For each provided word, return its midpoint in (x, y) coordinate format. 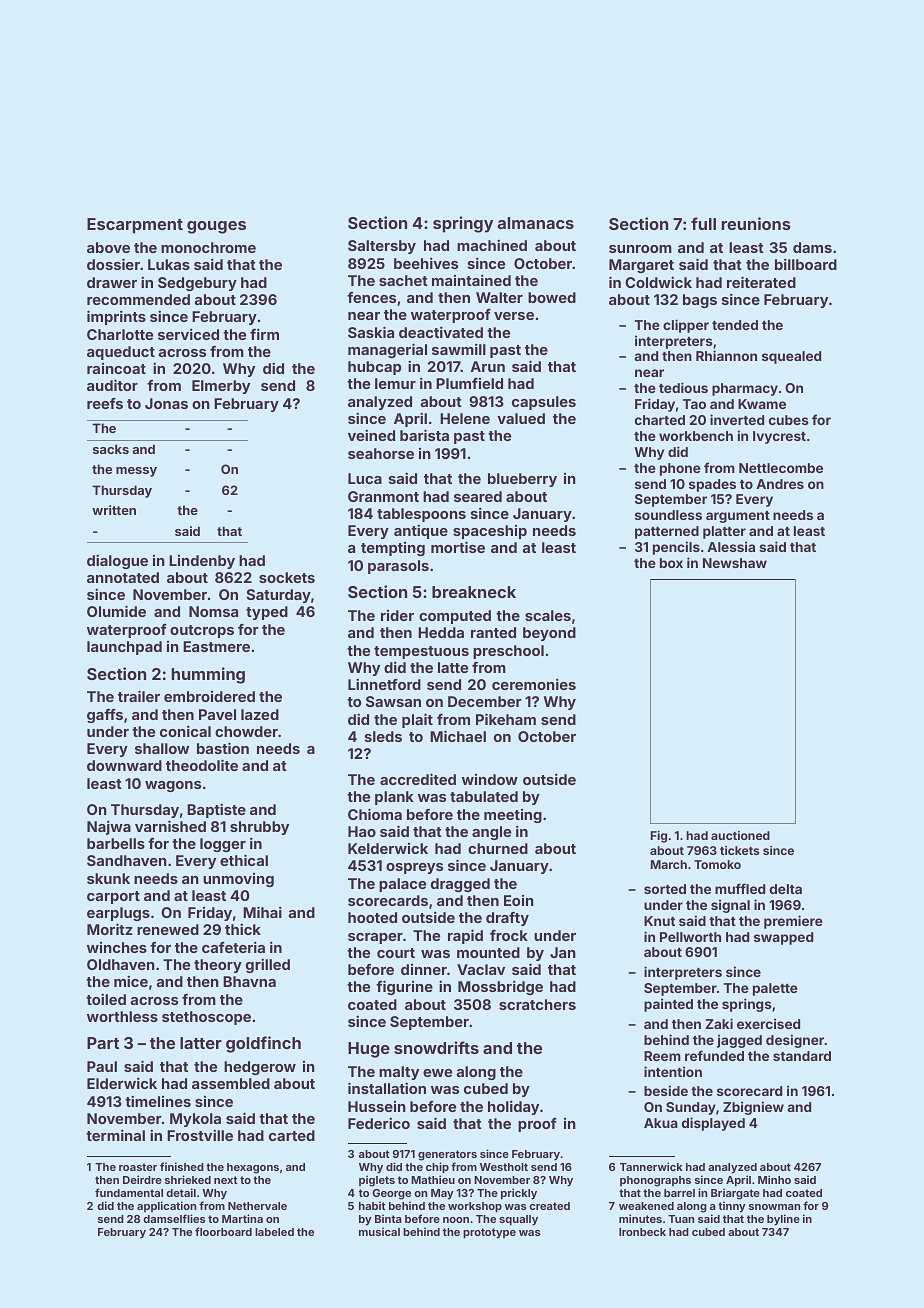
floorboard (223, 1231)
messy (136, 472)
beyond (549, 634)
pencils (676, 548)
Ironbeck (642, 1232)
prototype (489, 1233)
